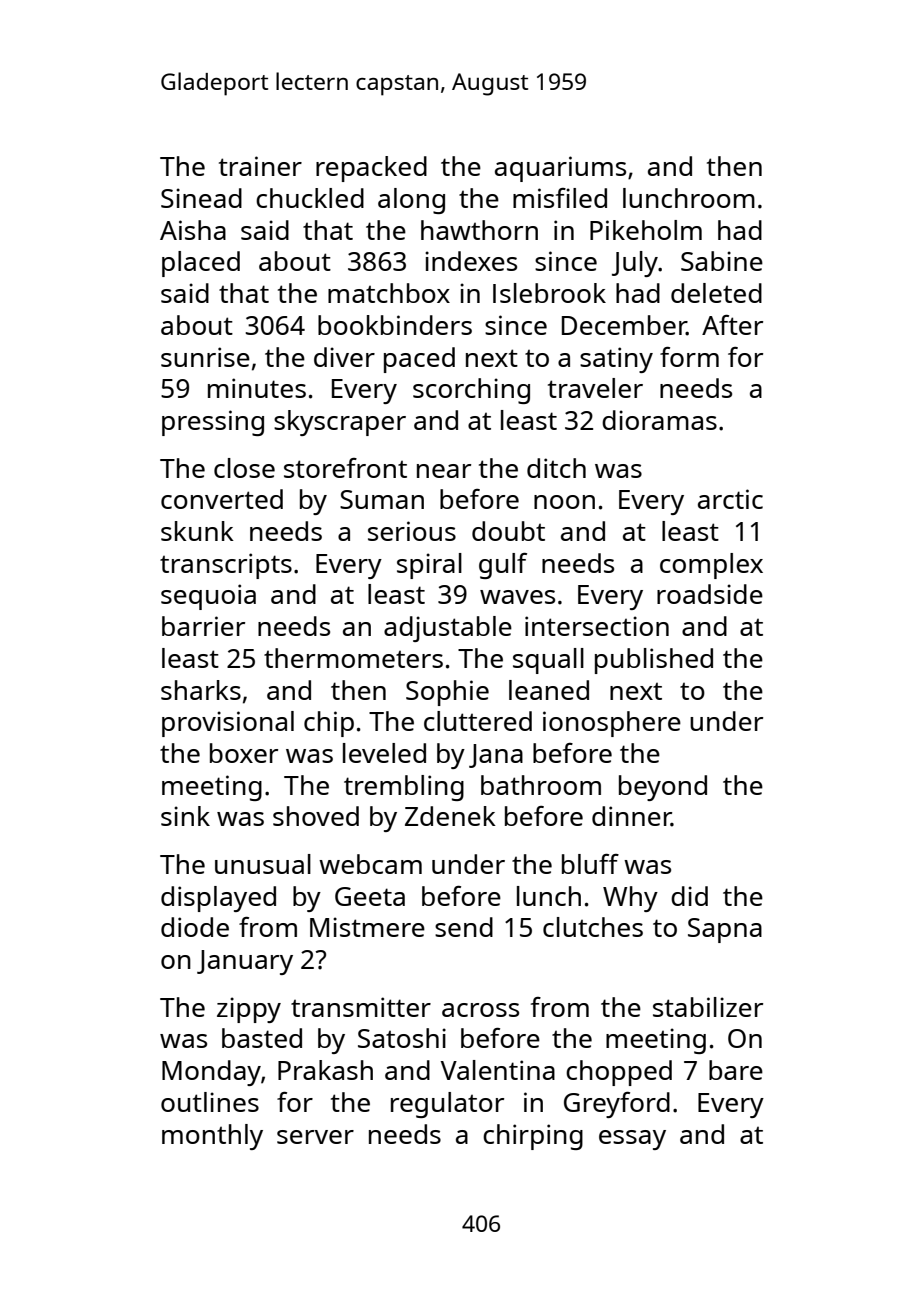 The image size is (924, 1311). What do you see at coordinates (315, 1137) in the screenshot?
I see `server` at bounding box center [315, 1137].
